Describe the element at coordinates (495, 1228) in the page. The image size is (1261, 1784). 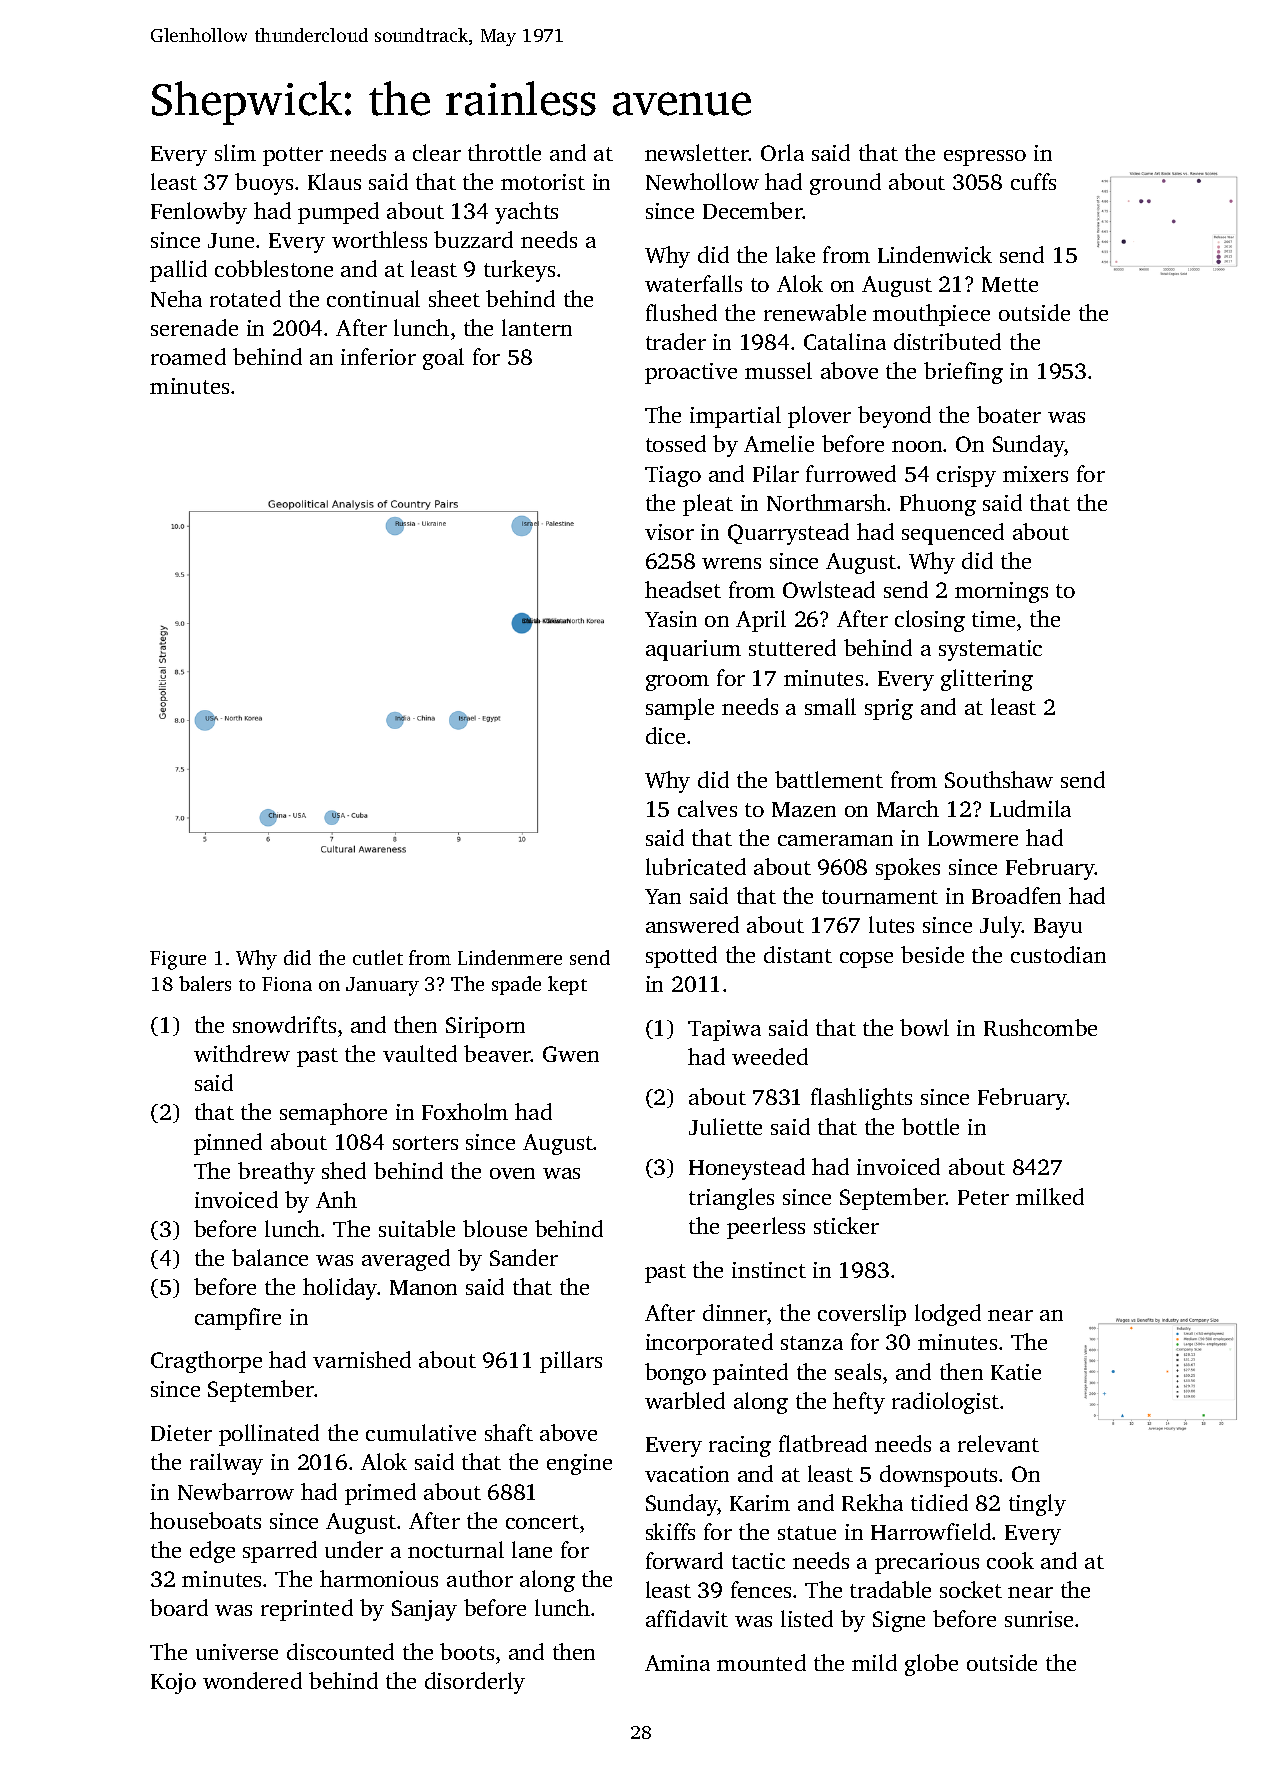
I see `blouse` at that location.
